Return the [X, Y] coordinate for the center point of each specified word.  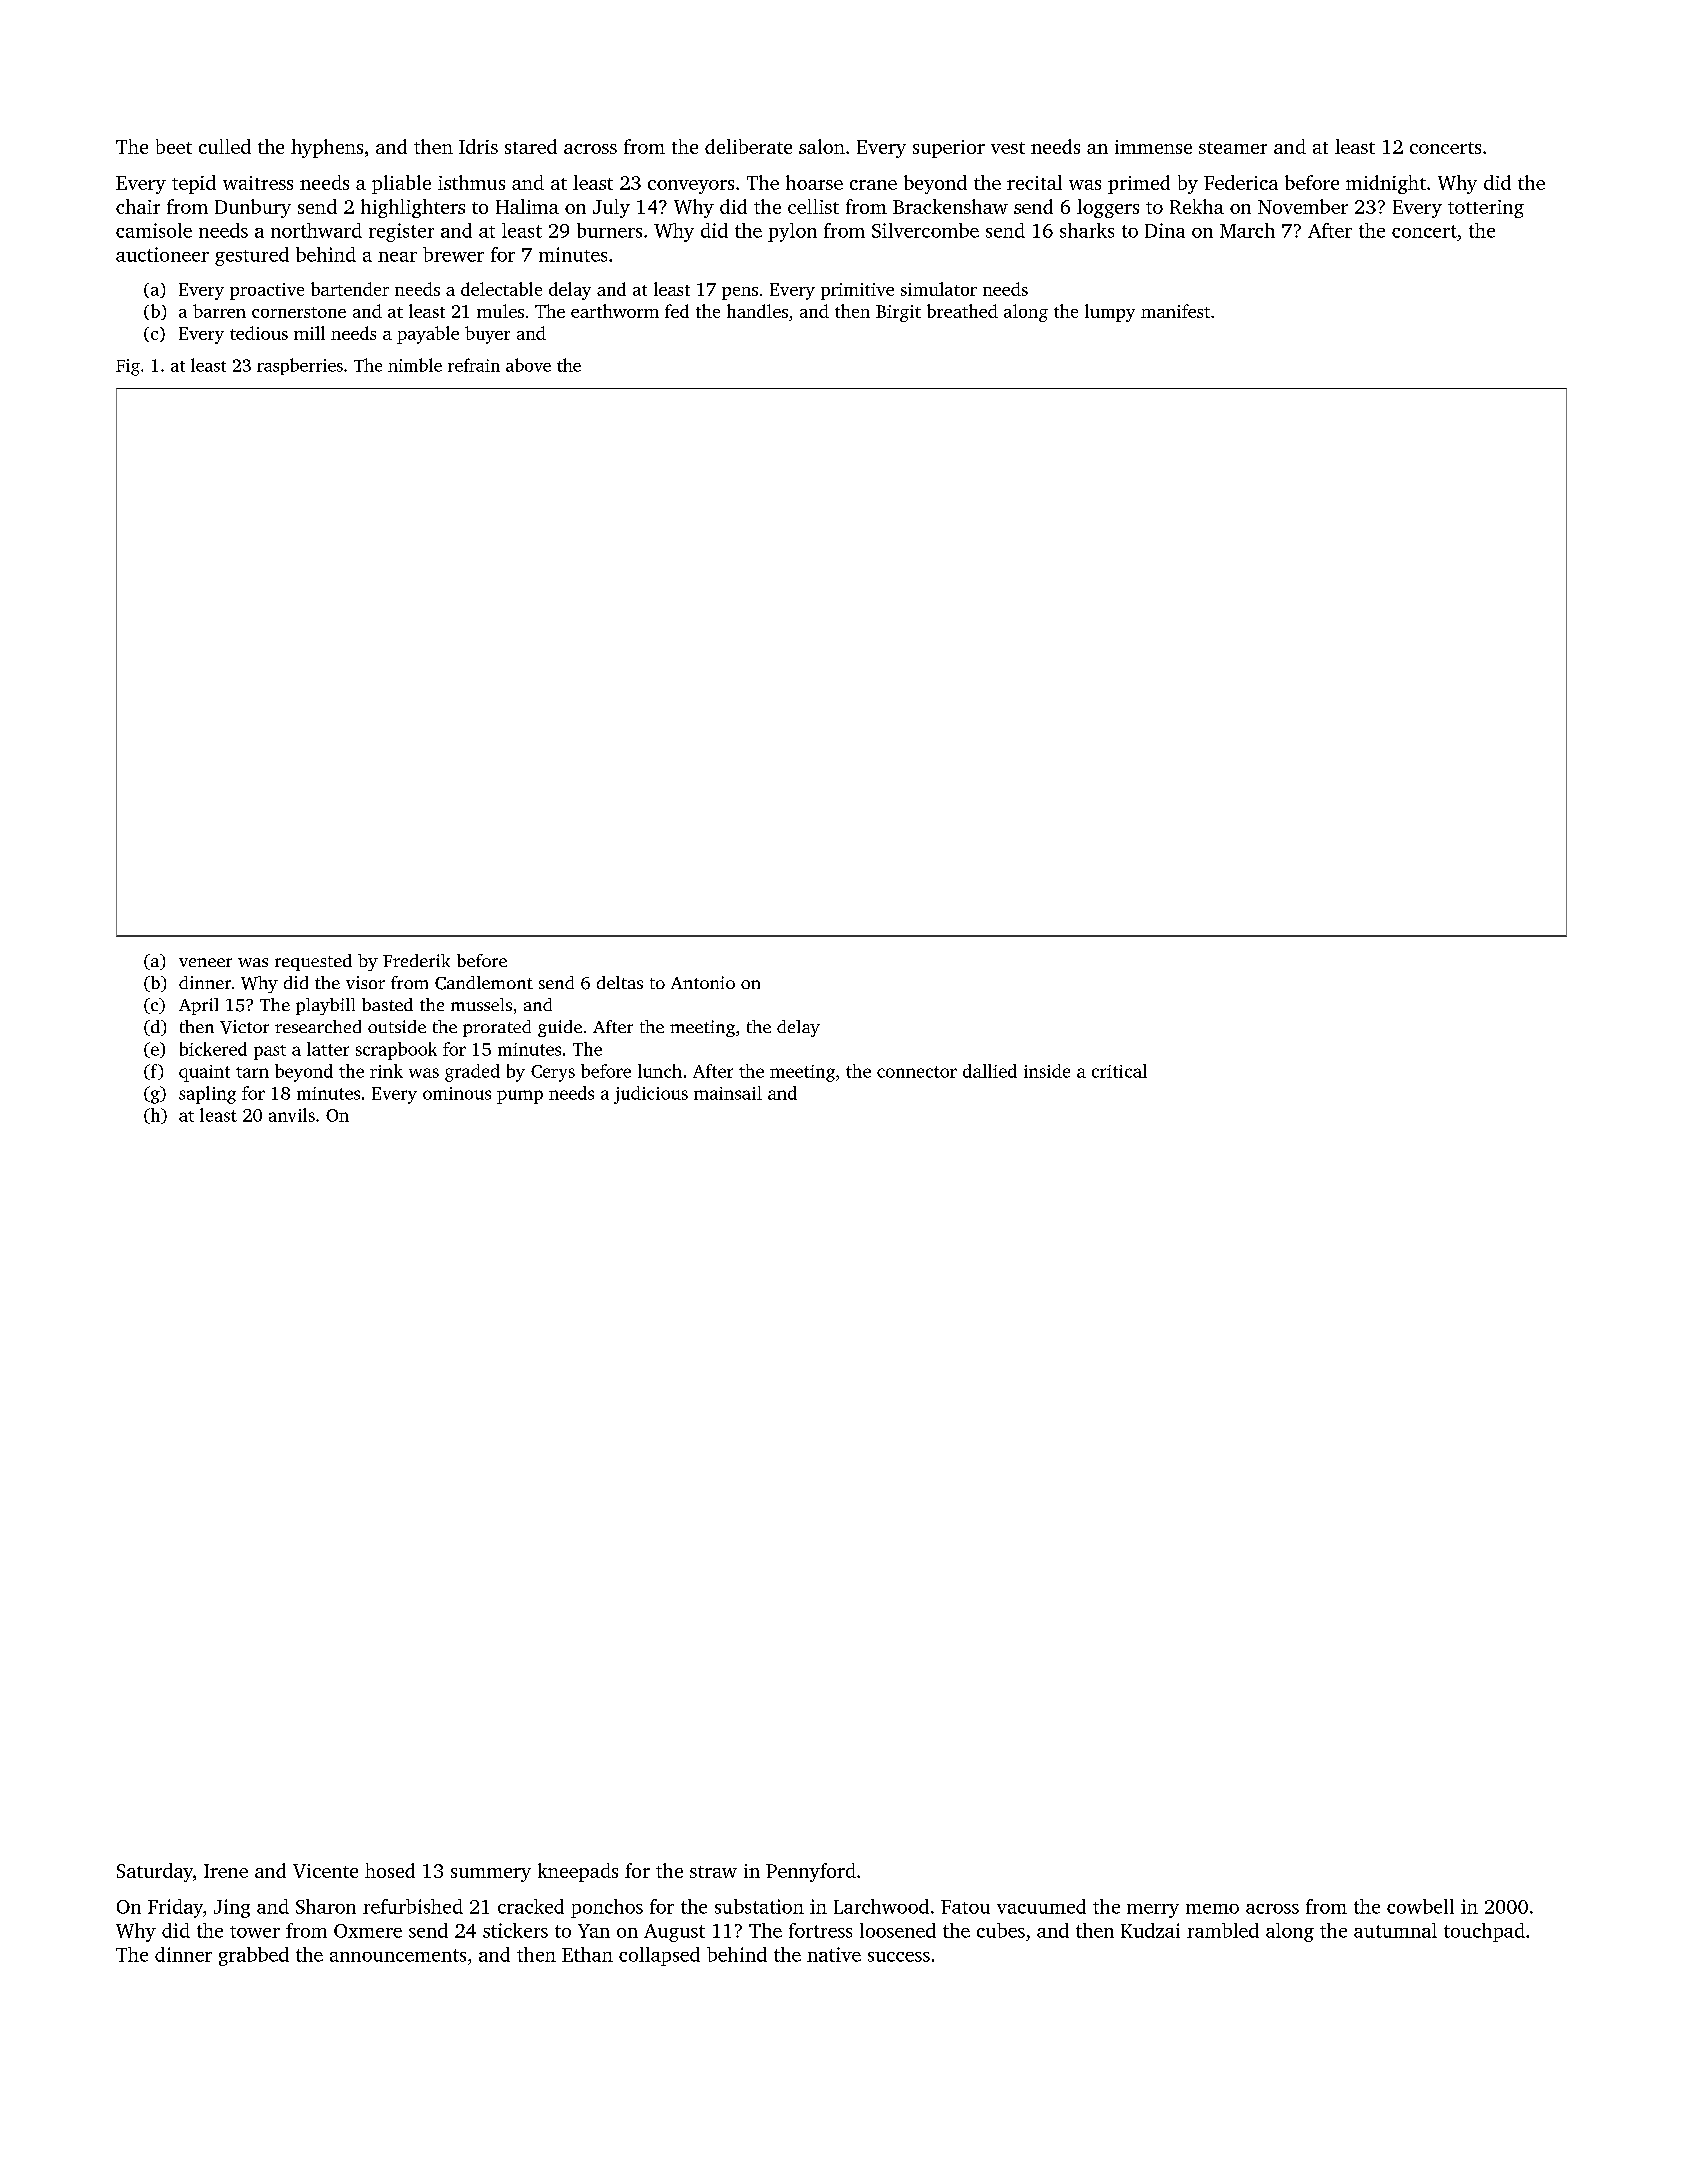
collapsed [659, 1956]
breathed [962, 311]
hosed [390, 1870]
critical [1119, 1071]
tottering [1486, 209]
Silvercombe [925, 230]
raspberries [300, 366]
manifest [1175, 311]
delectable [501, 289]
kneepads [578, 1872]
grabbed [254, 1956]
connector [917, 1072]
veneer [205, 962]
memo [1212, 1909]
